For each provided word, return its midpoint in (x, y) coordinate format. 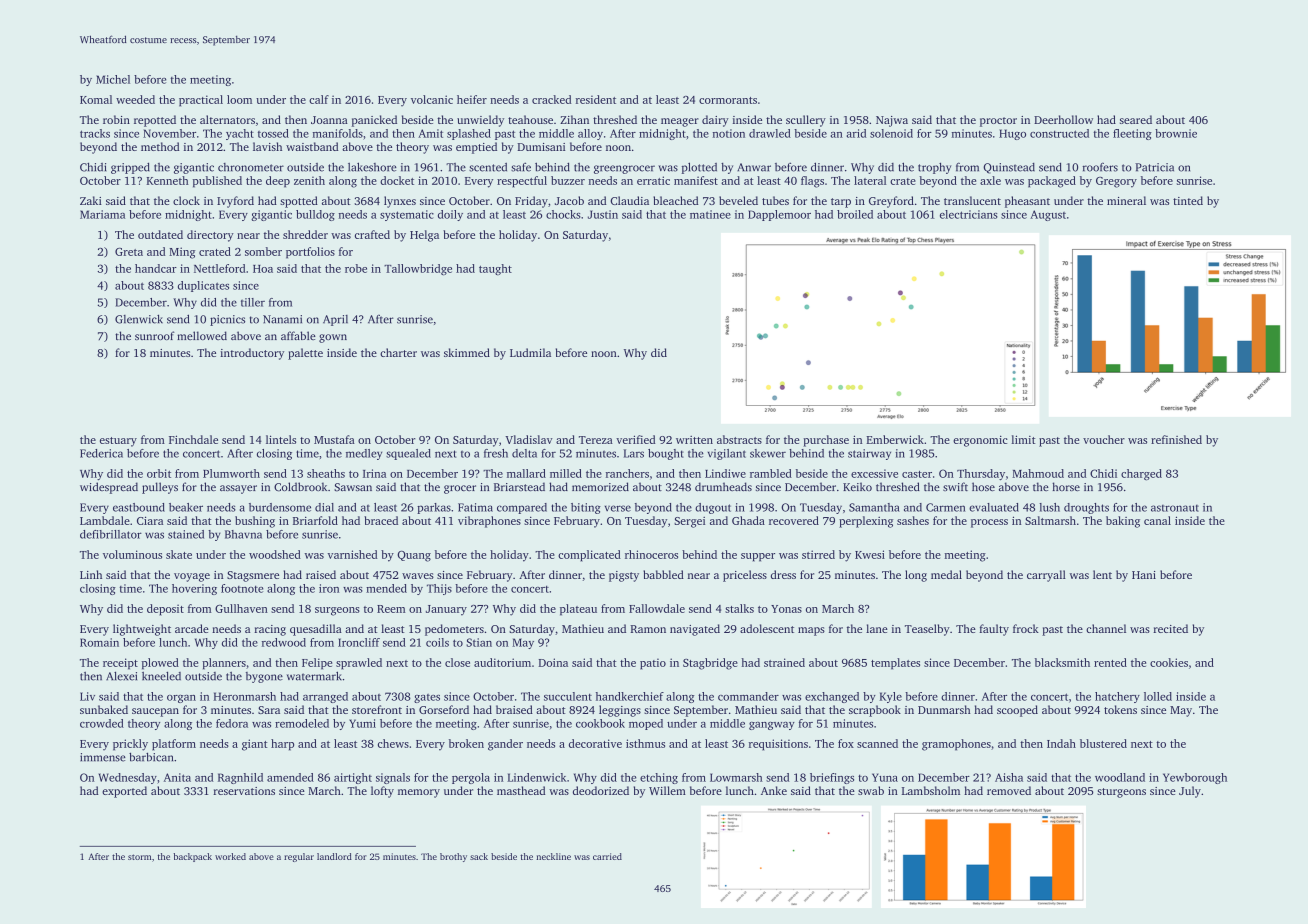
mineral (1126, 200)
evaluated (994, 507)
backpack (192, 857)
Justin (603, 214)
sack (479, 856)
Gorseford (444, 709)
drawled (770, 133)
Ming (182, 253)
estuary (118, 442)
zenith (309, 180)
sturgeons (1121, 793)
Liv (87, 696)
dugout (713, 508)
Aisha (1009, 777)
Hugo (1012, 134)
